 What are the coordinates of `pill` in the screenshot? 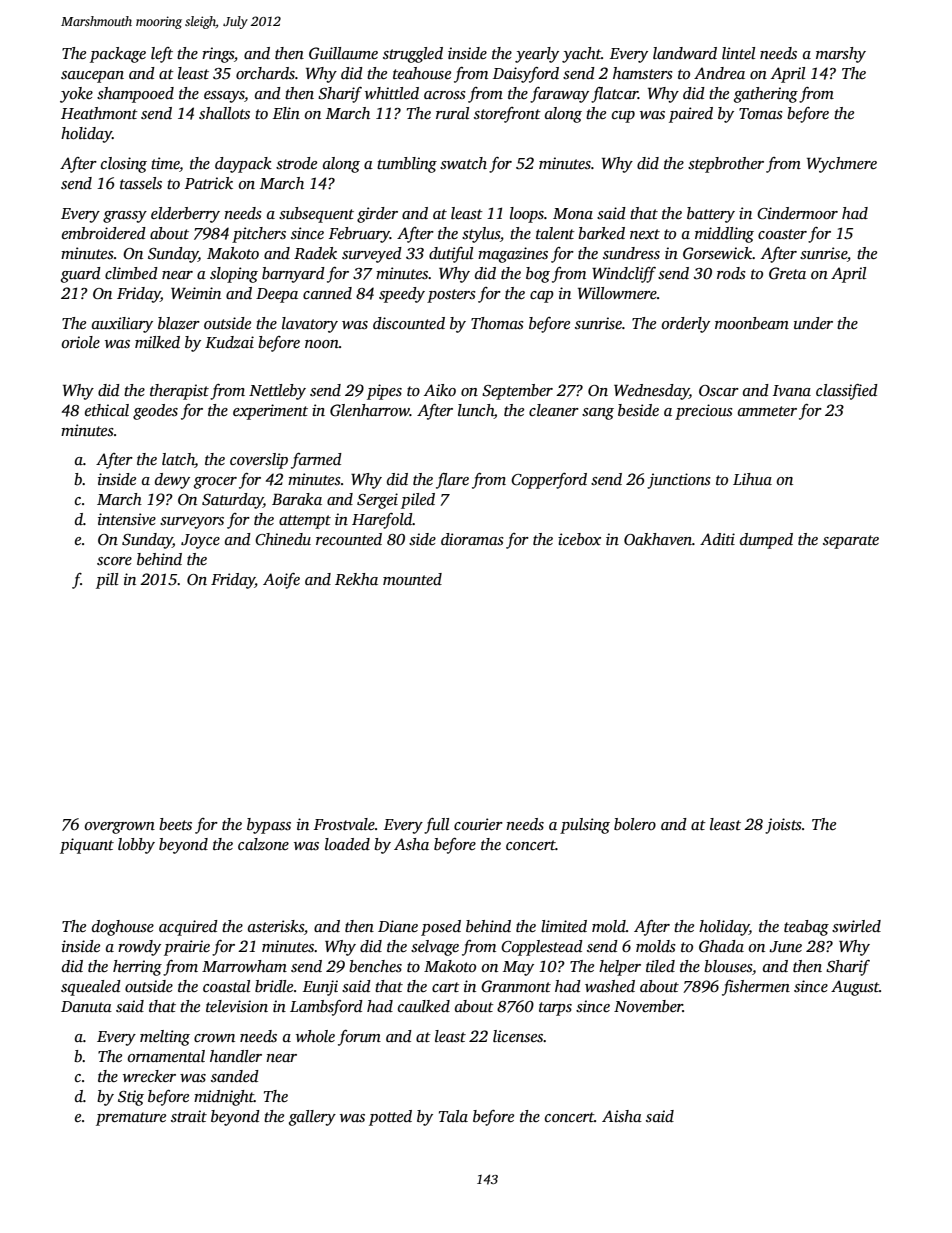 It's located at (107, 581).
